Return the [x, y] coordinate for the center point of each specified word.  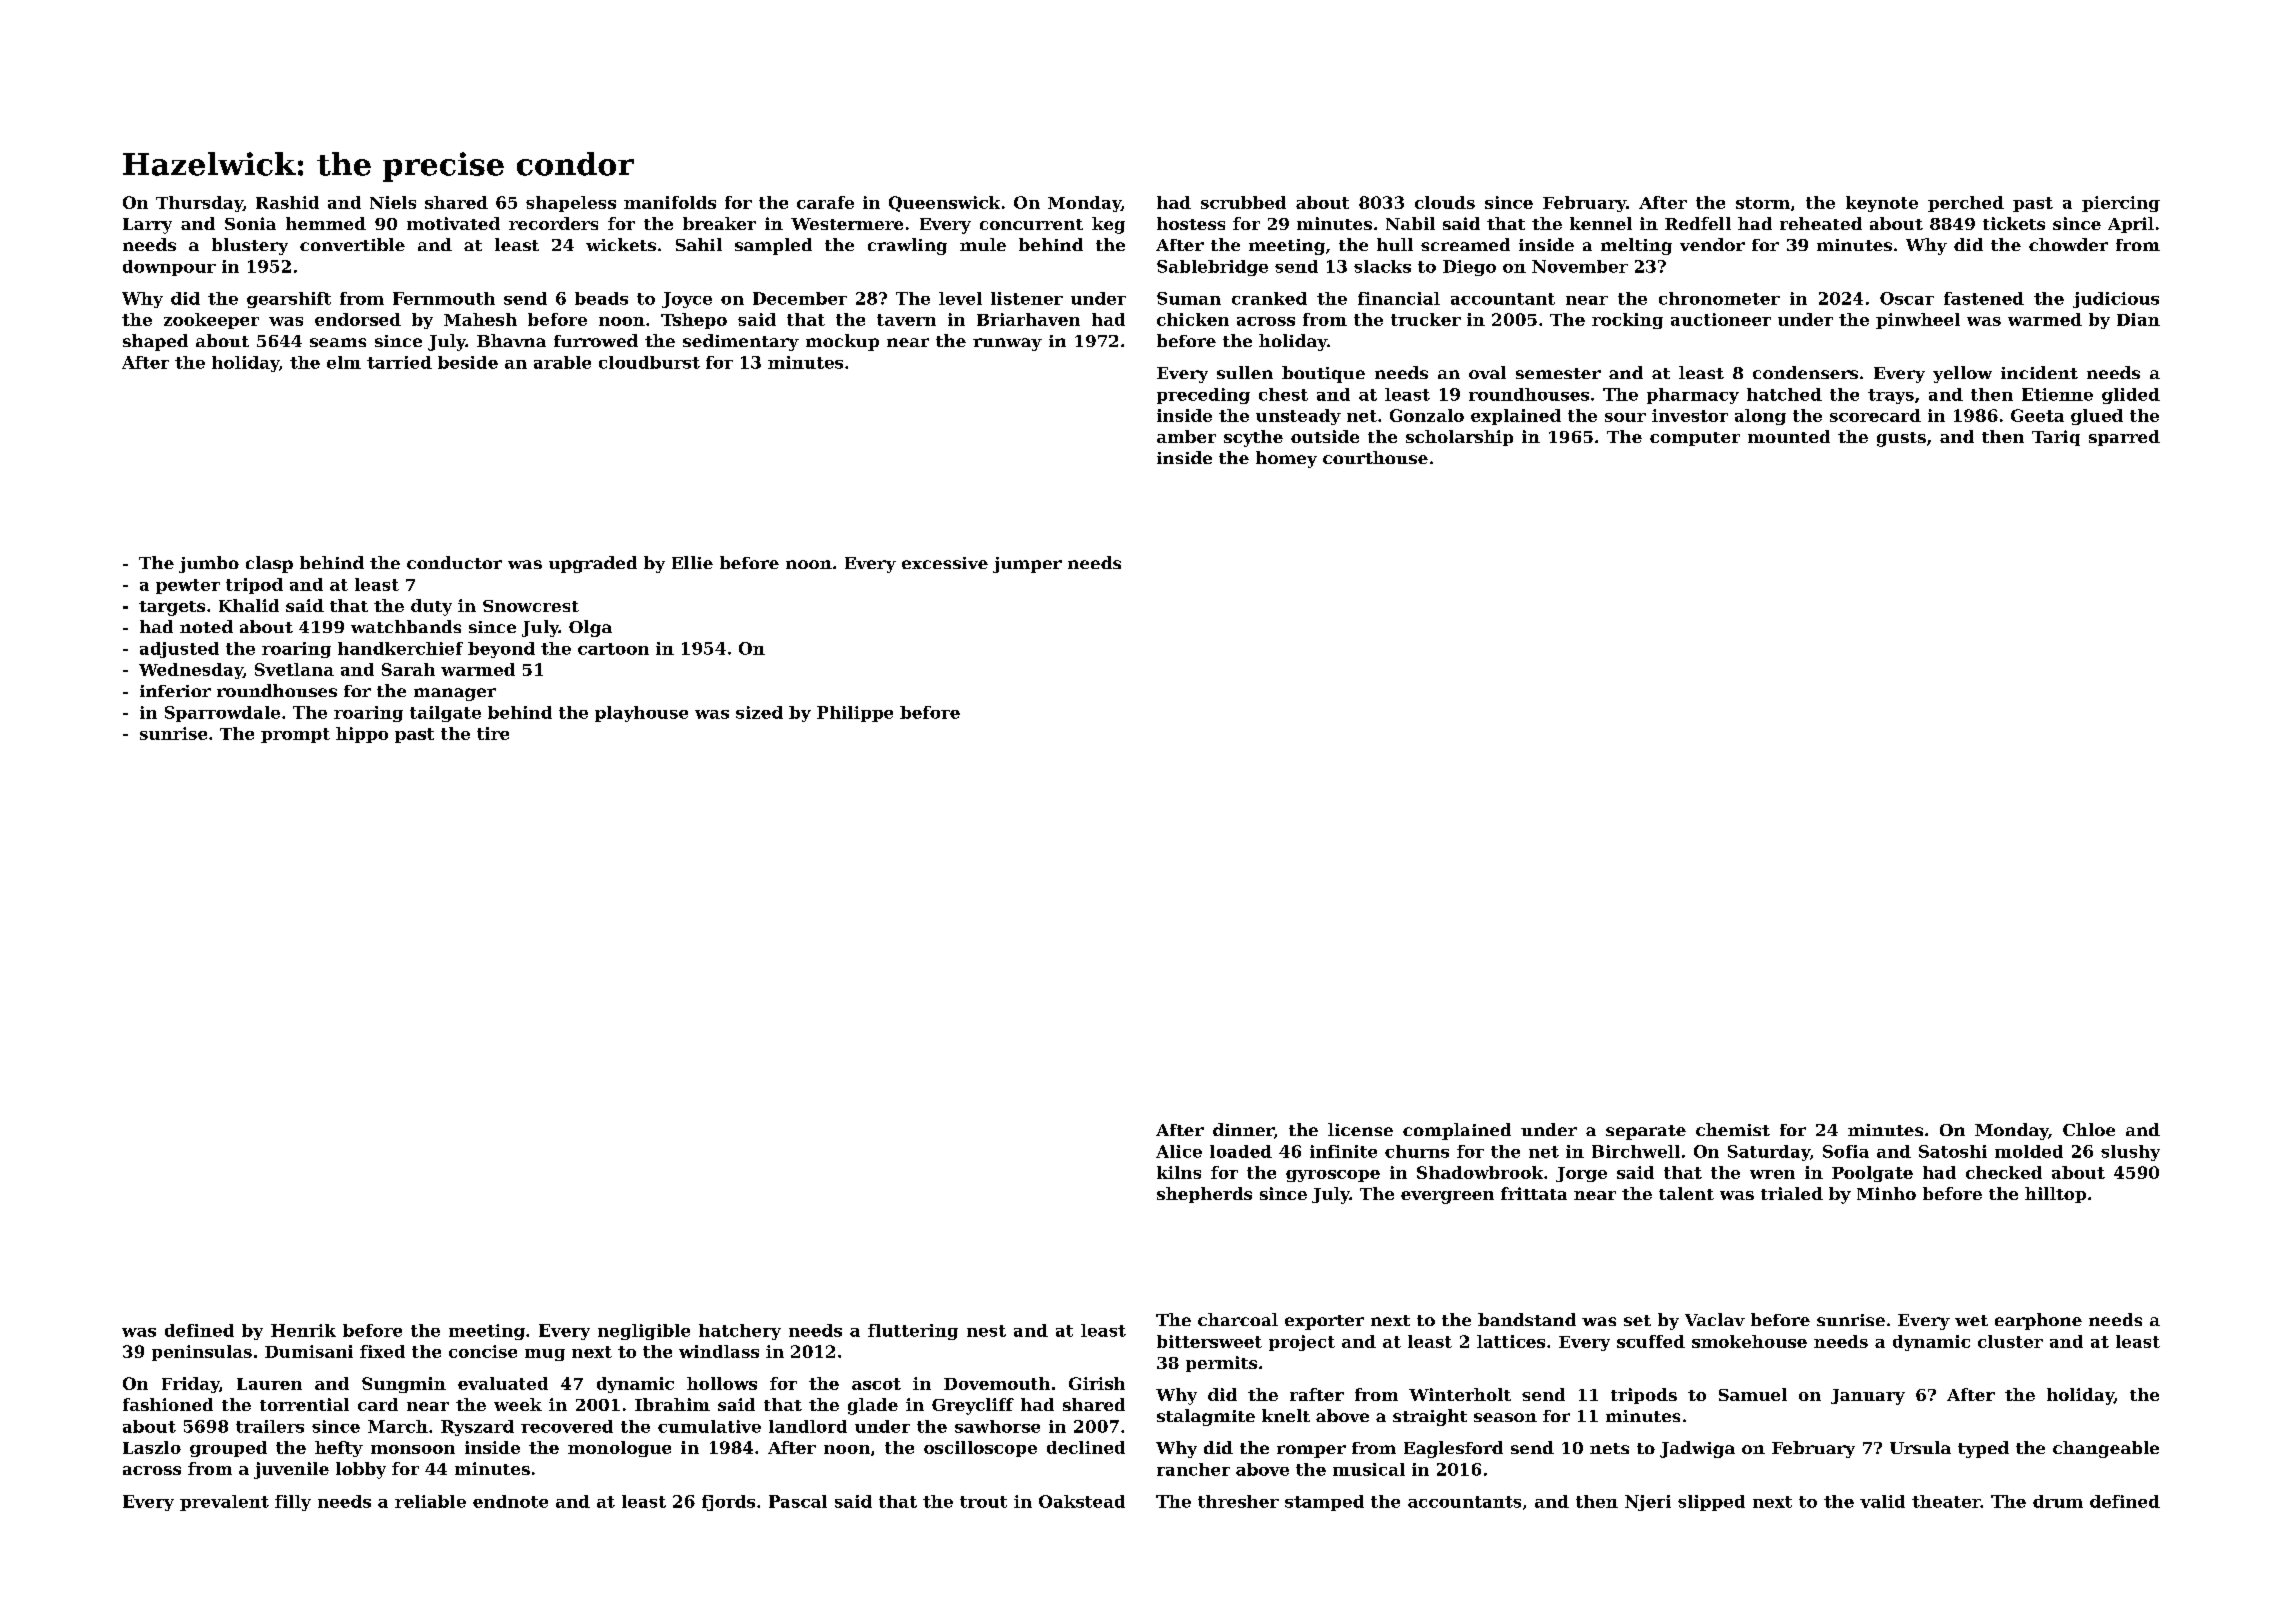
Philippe [855, 714]
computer [1695, 439]
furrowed [596, 340]
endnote [510, 1501]
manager [455, 694]
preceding [1203, 396]
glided [2131, 396]
